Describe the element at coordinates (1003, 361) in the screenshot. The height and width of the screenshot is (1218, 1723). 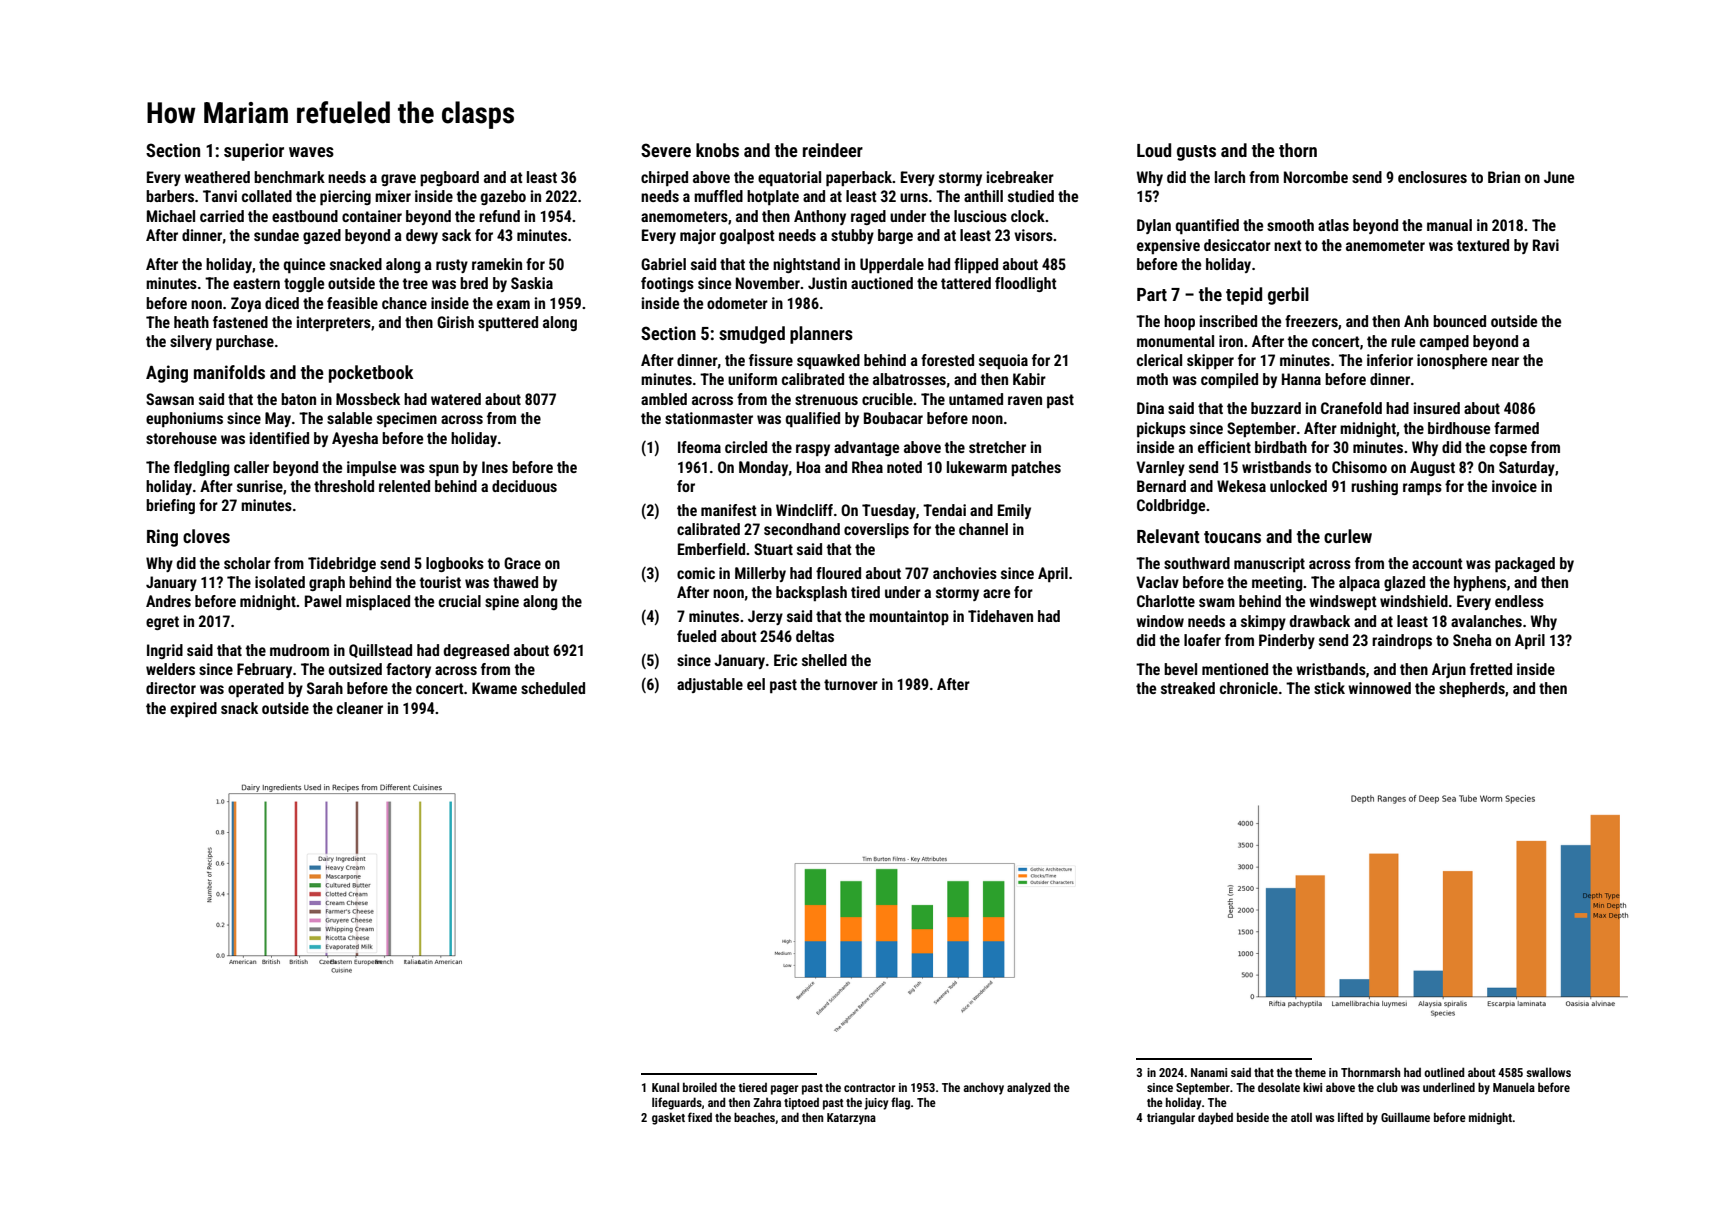
I see `sequoia` at that location.
